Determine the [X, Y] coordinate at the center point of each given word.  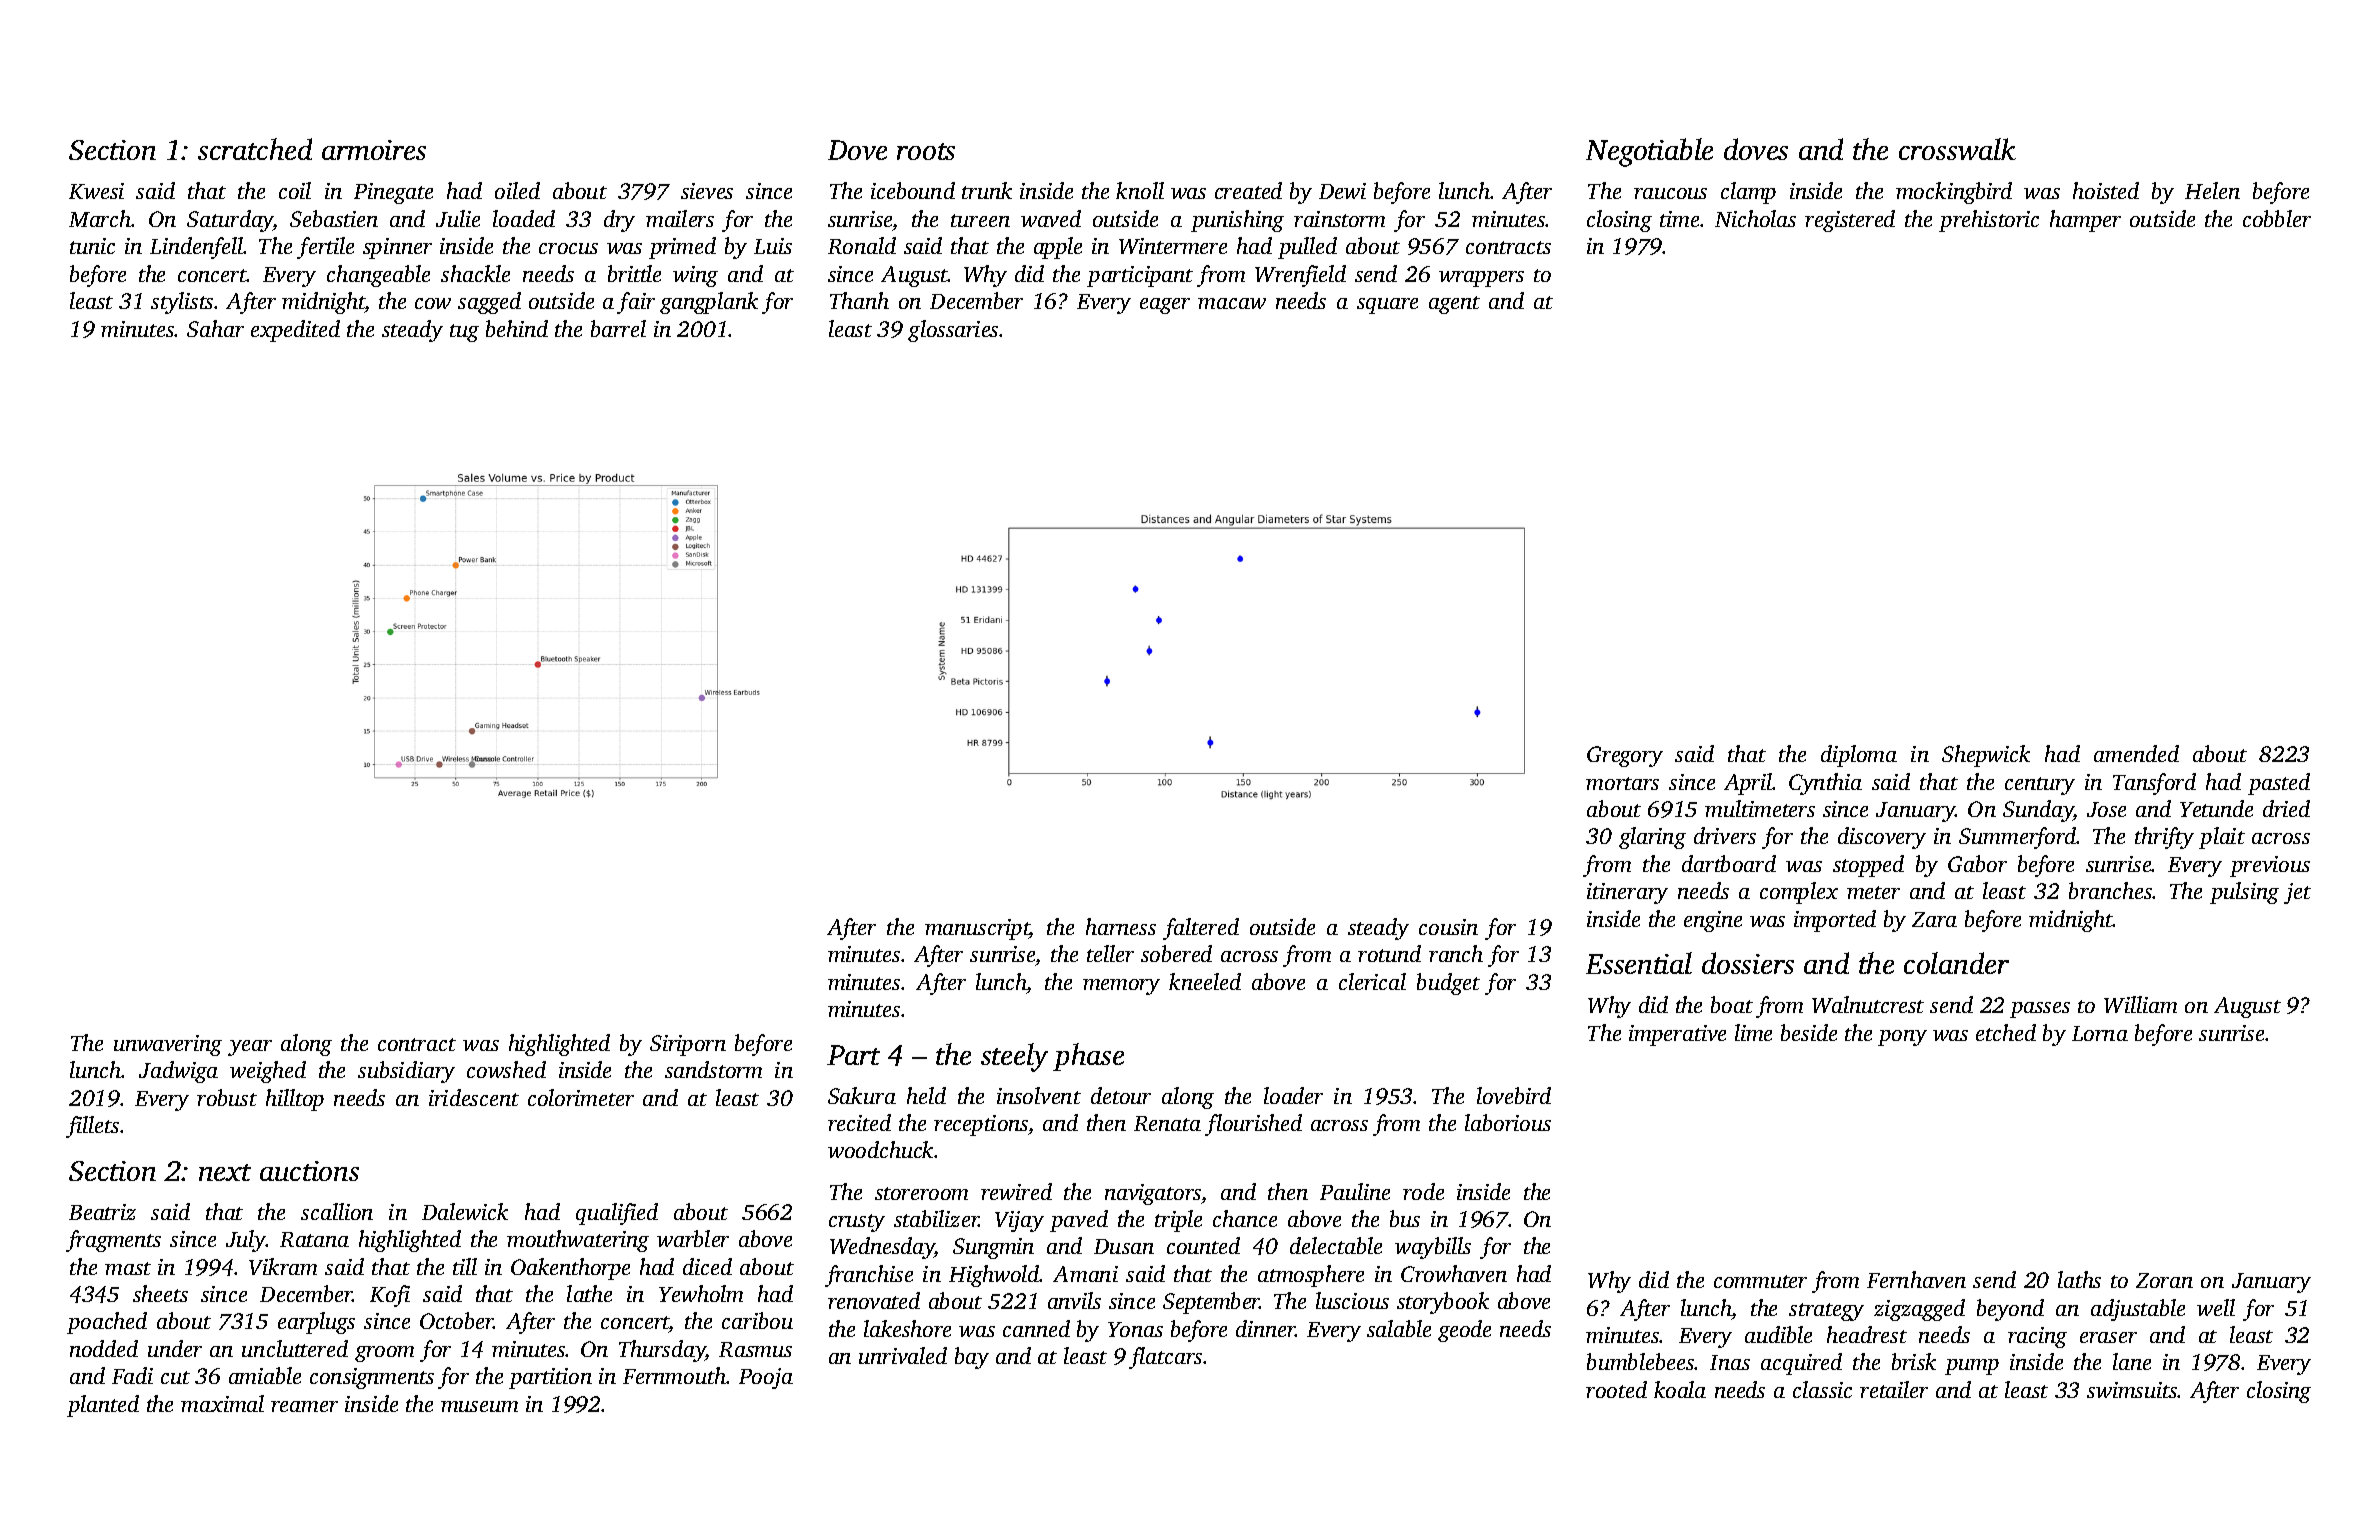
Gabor [1977, 863]
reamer [304, 1406]
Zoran [2164, 1280]
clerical [1372, 981]
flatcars [1165, 1358]
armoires [374, 150]
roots [926, 151]
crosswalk [1957, 149]
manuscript [977, 929]
